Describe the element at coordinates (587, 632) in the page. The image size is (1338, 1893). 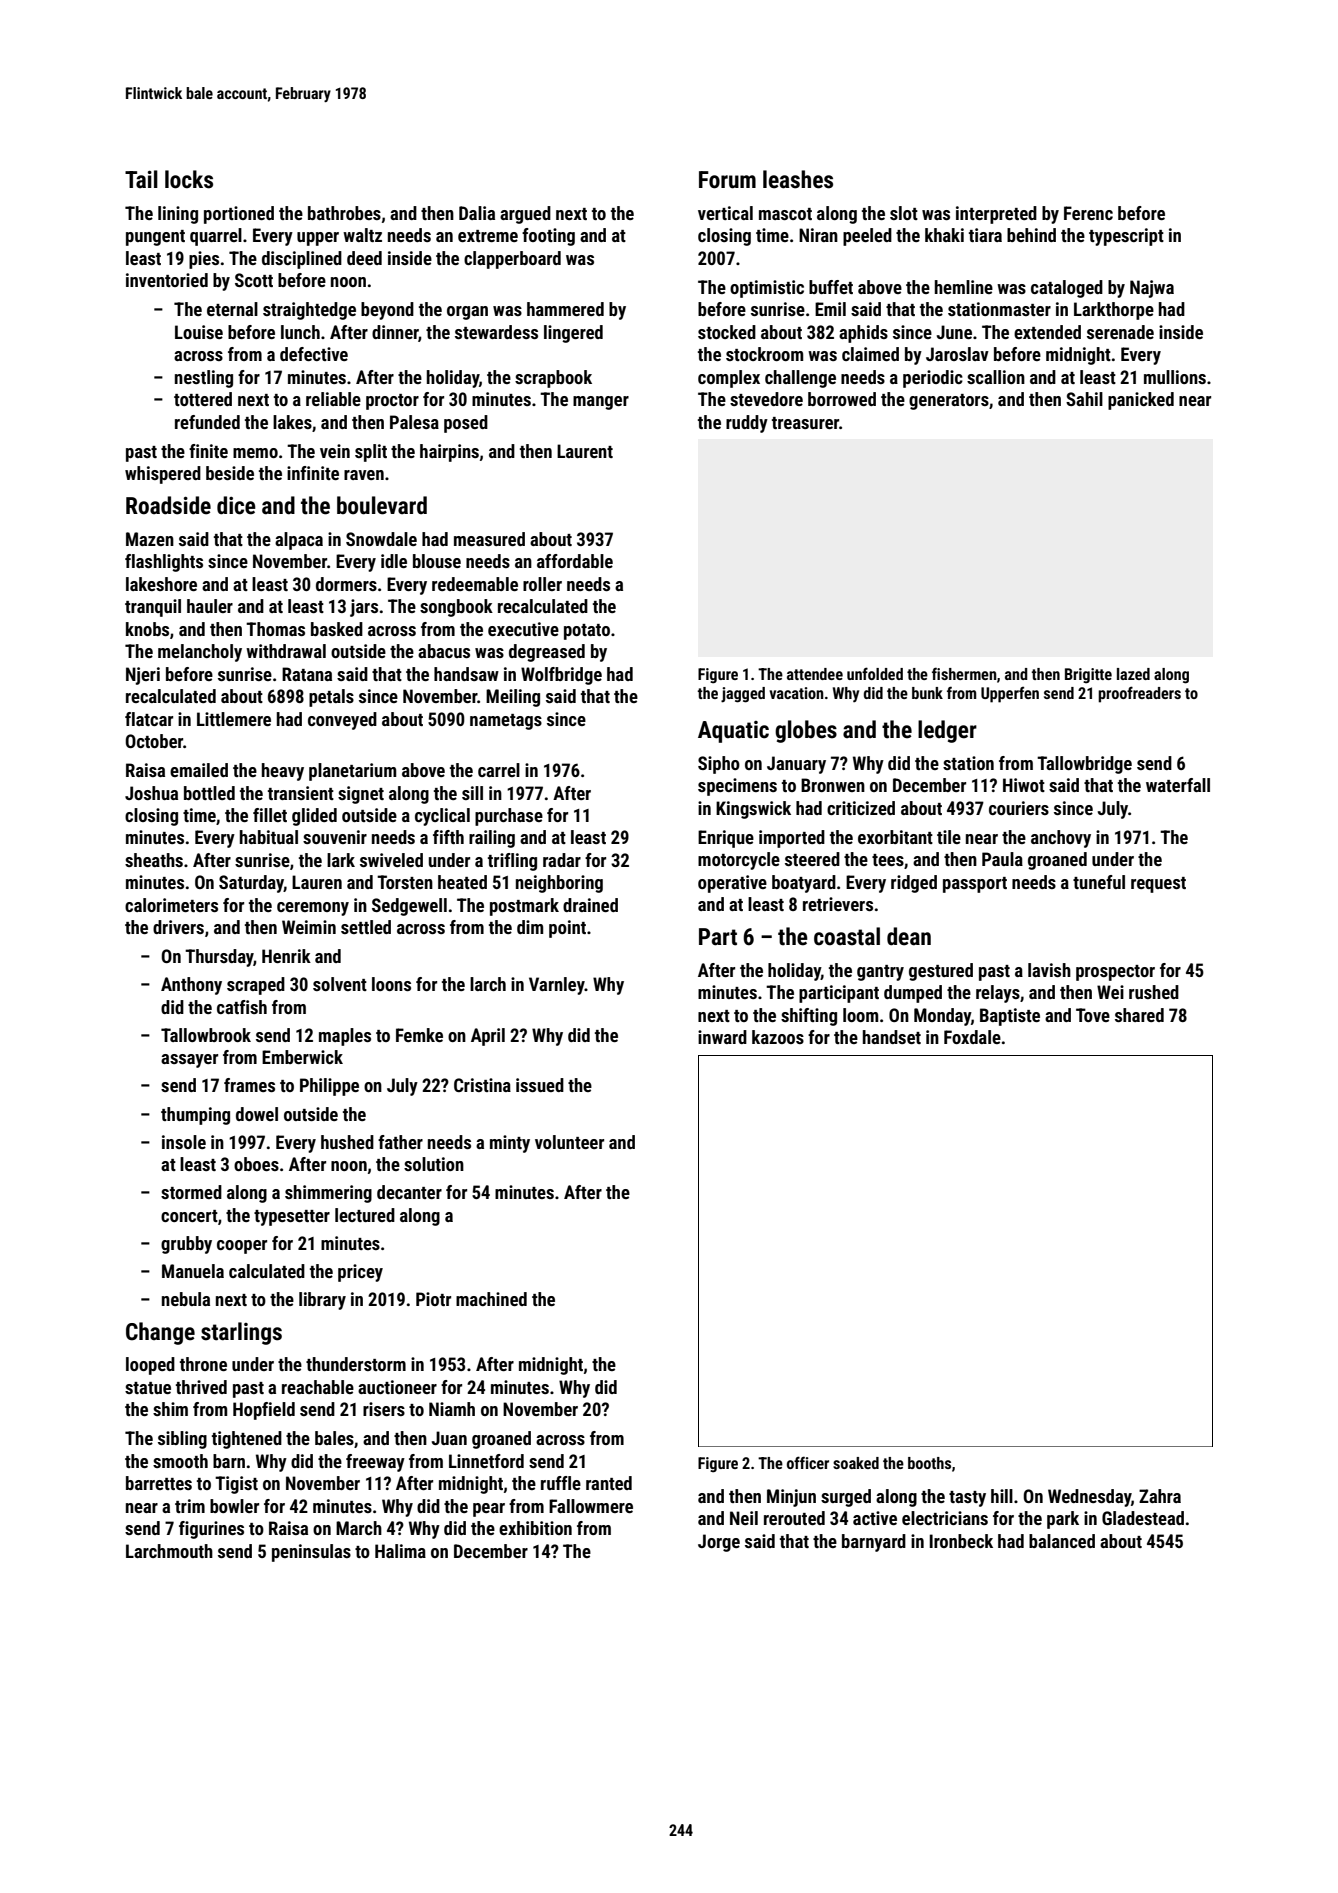
I see `potato` at that location.
